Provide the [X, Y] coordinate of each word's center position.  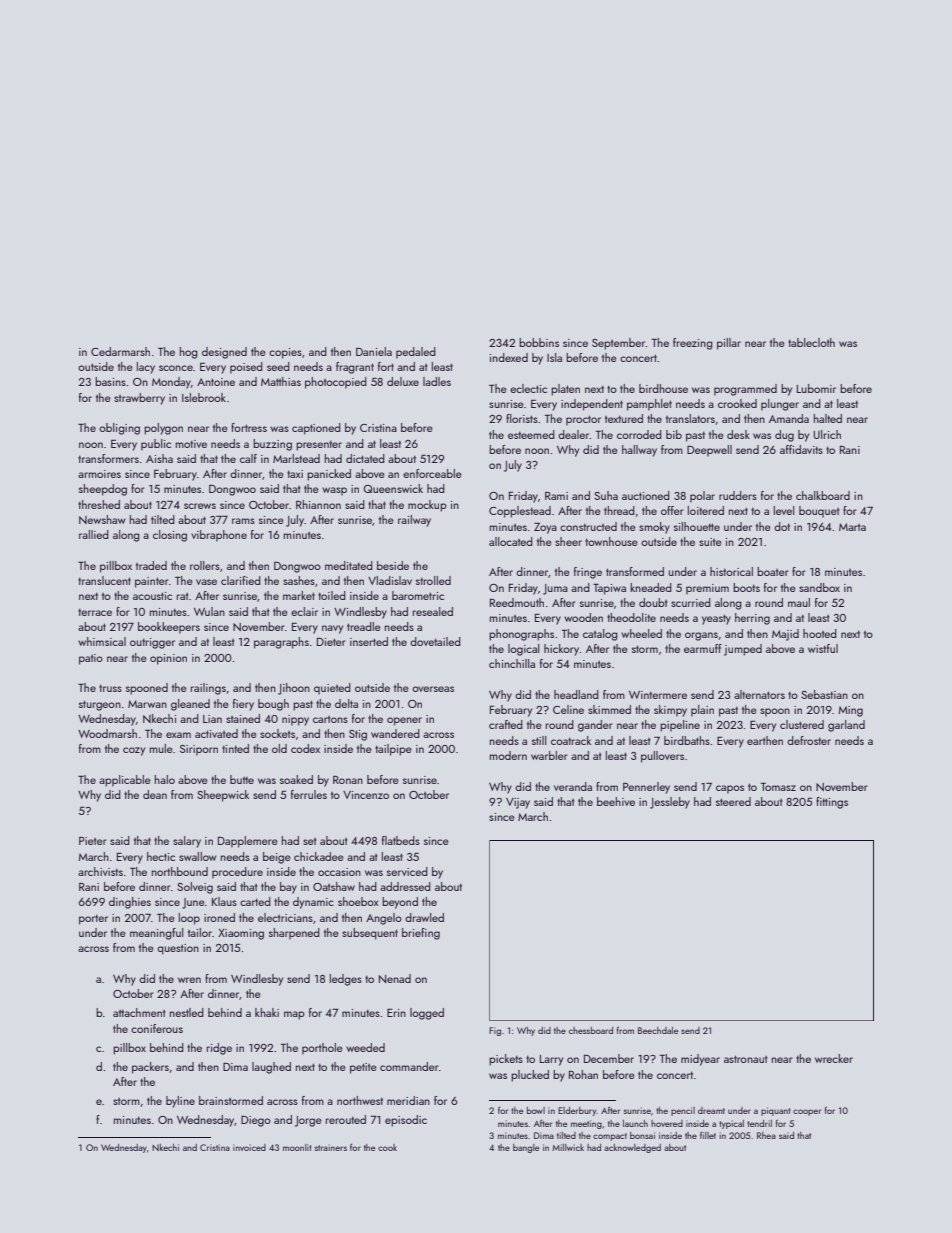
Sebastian [824, 694]
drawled [424, 917]
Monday [171, 383]
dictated [365, 458]
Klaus [224, 901]
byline [180, 1102]
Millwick [568, 1147]
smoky [654, 528]
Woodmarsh [107, 733]
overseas [433, 689]
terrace [95, 612]
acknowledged [632, 1148]
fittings [832, 803]
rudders [738, 495]
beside [393, 565]
